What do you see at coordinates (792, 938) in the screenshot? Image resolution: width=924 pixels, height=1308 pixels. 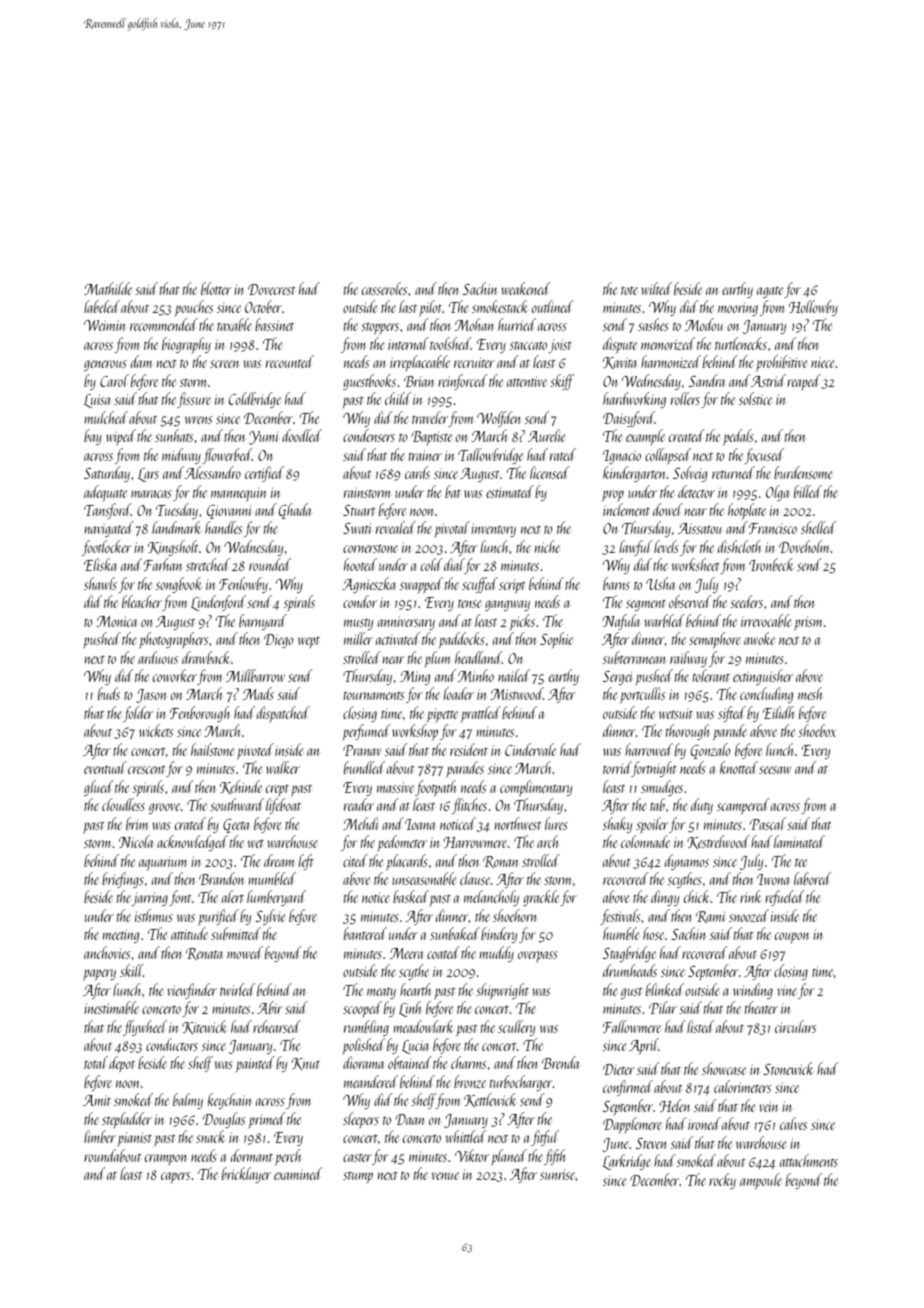 I see `coupon` at bounding box center [792, 938].
